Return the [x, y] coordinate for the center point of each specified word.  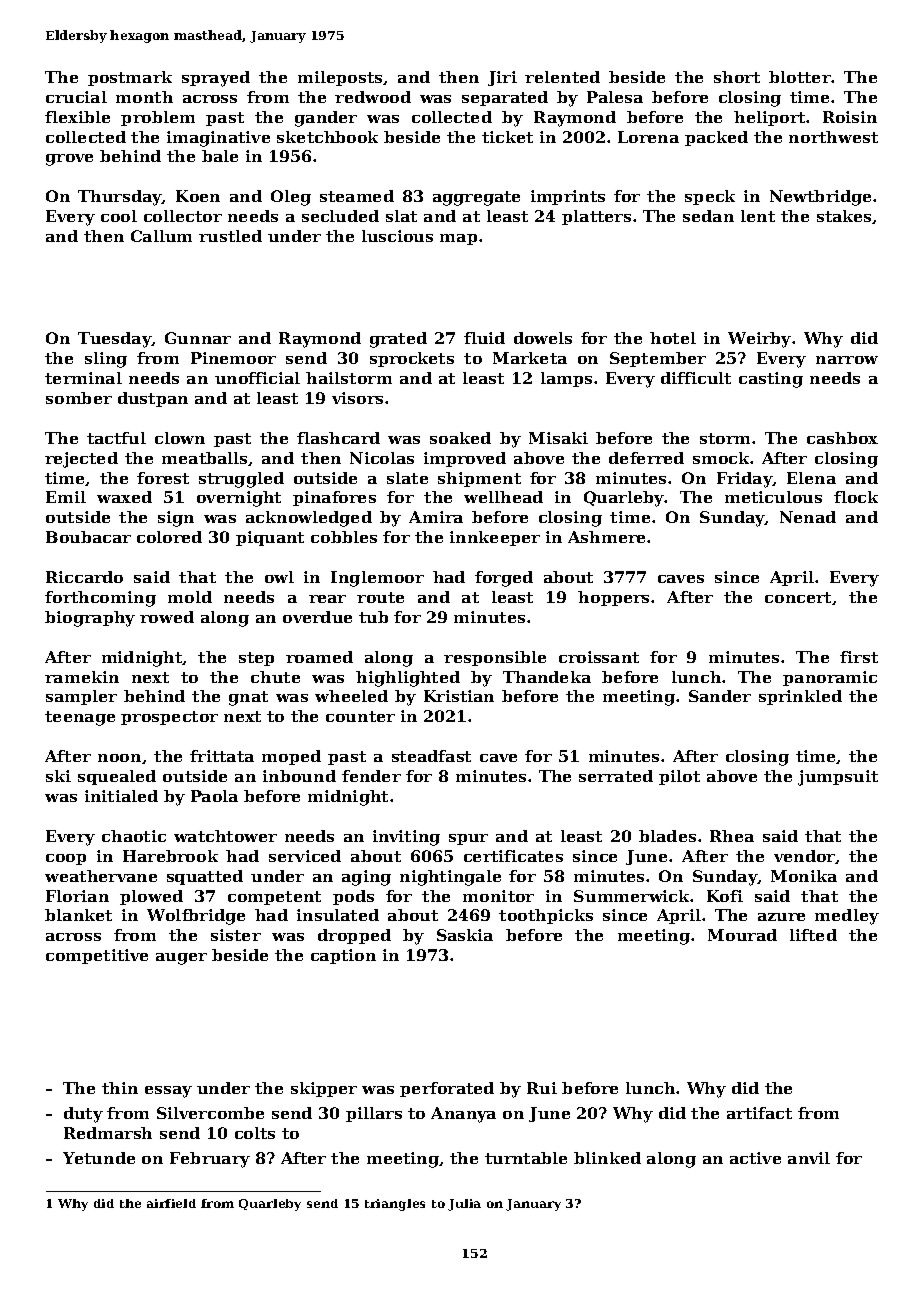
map [458, 239]
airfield [171, 1203]
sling [106, 360]
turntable [526, 1158]
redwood [373, 97]
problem [158, 118]
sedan [708, 216]
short [737, 77]
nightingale [450, 878]
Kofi [725, 896]
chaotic [134, 836]
